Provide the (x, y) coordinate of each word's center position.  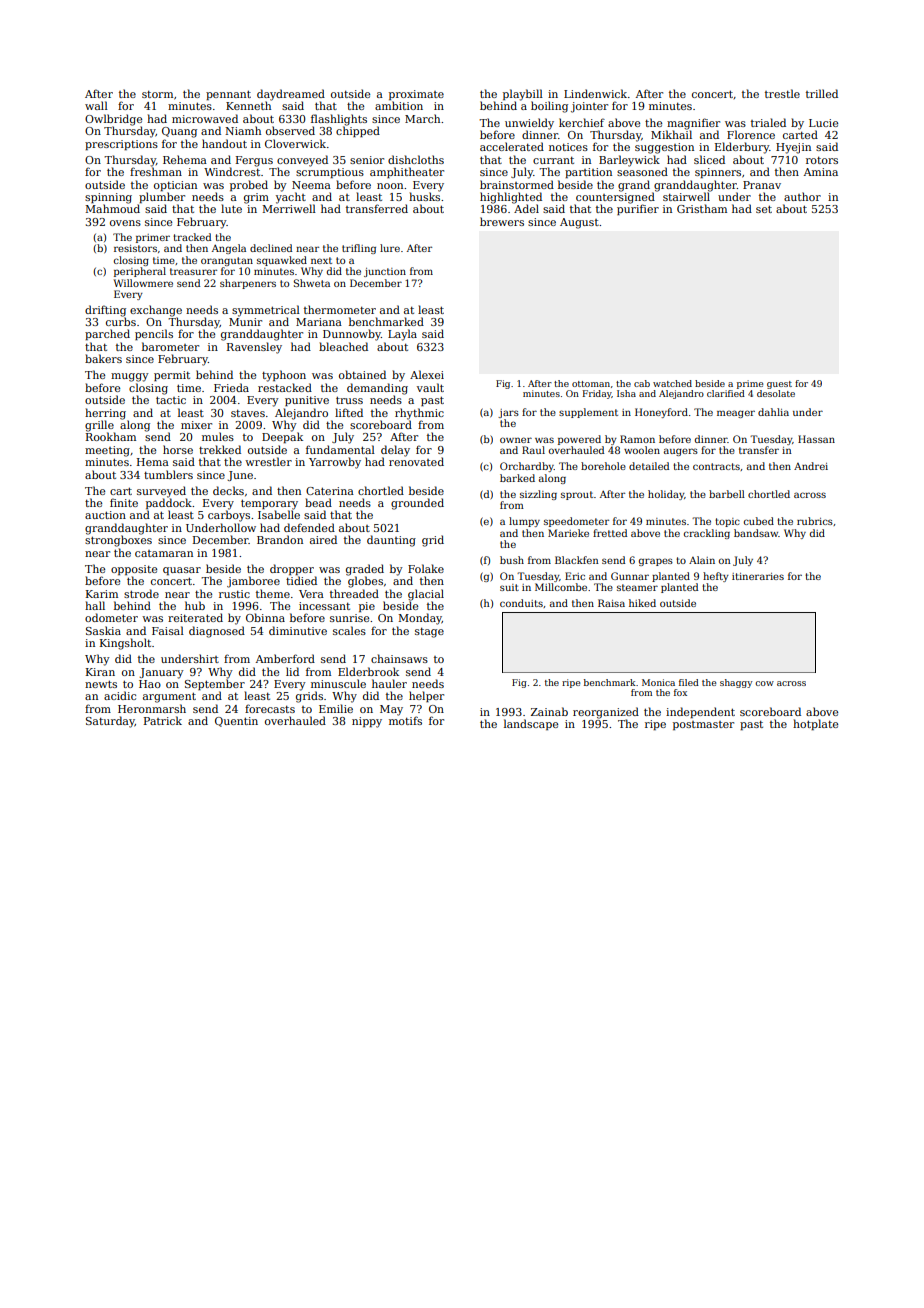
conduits (521, 603)
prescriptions (121, 145)
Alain (702, 560)
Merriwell (289, 208)
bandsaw (756, 533)
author (802, 196)
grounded (417, 504)
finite (124, 502)
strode (141, 593)
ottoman (591, 384)
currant (553, 160)
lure (390, 248)
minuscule (338, 683)
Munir (245, 322)
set (764, 209)
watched (672, 383)
